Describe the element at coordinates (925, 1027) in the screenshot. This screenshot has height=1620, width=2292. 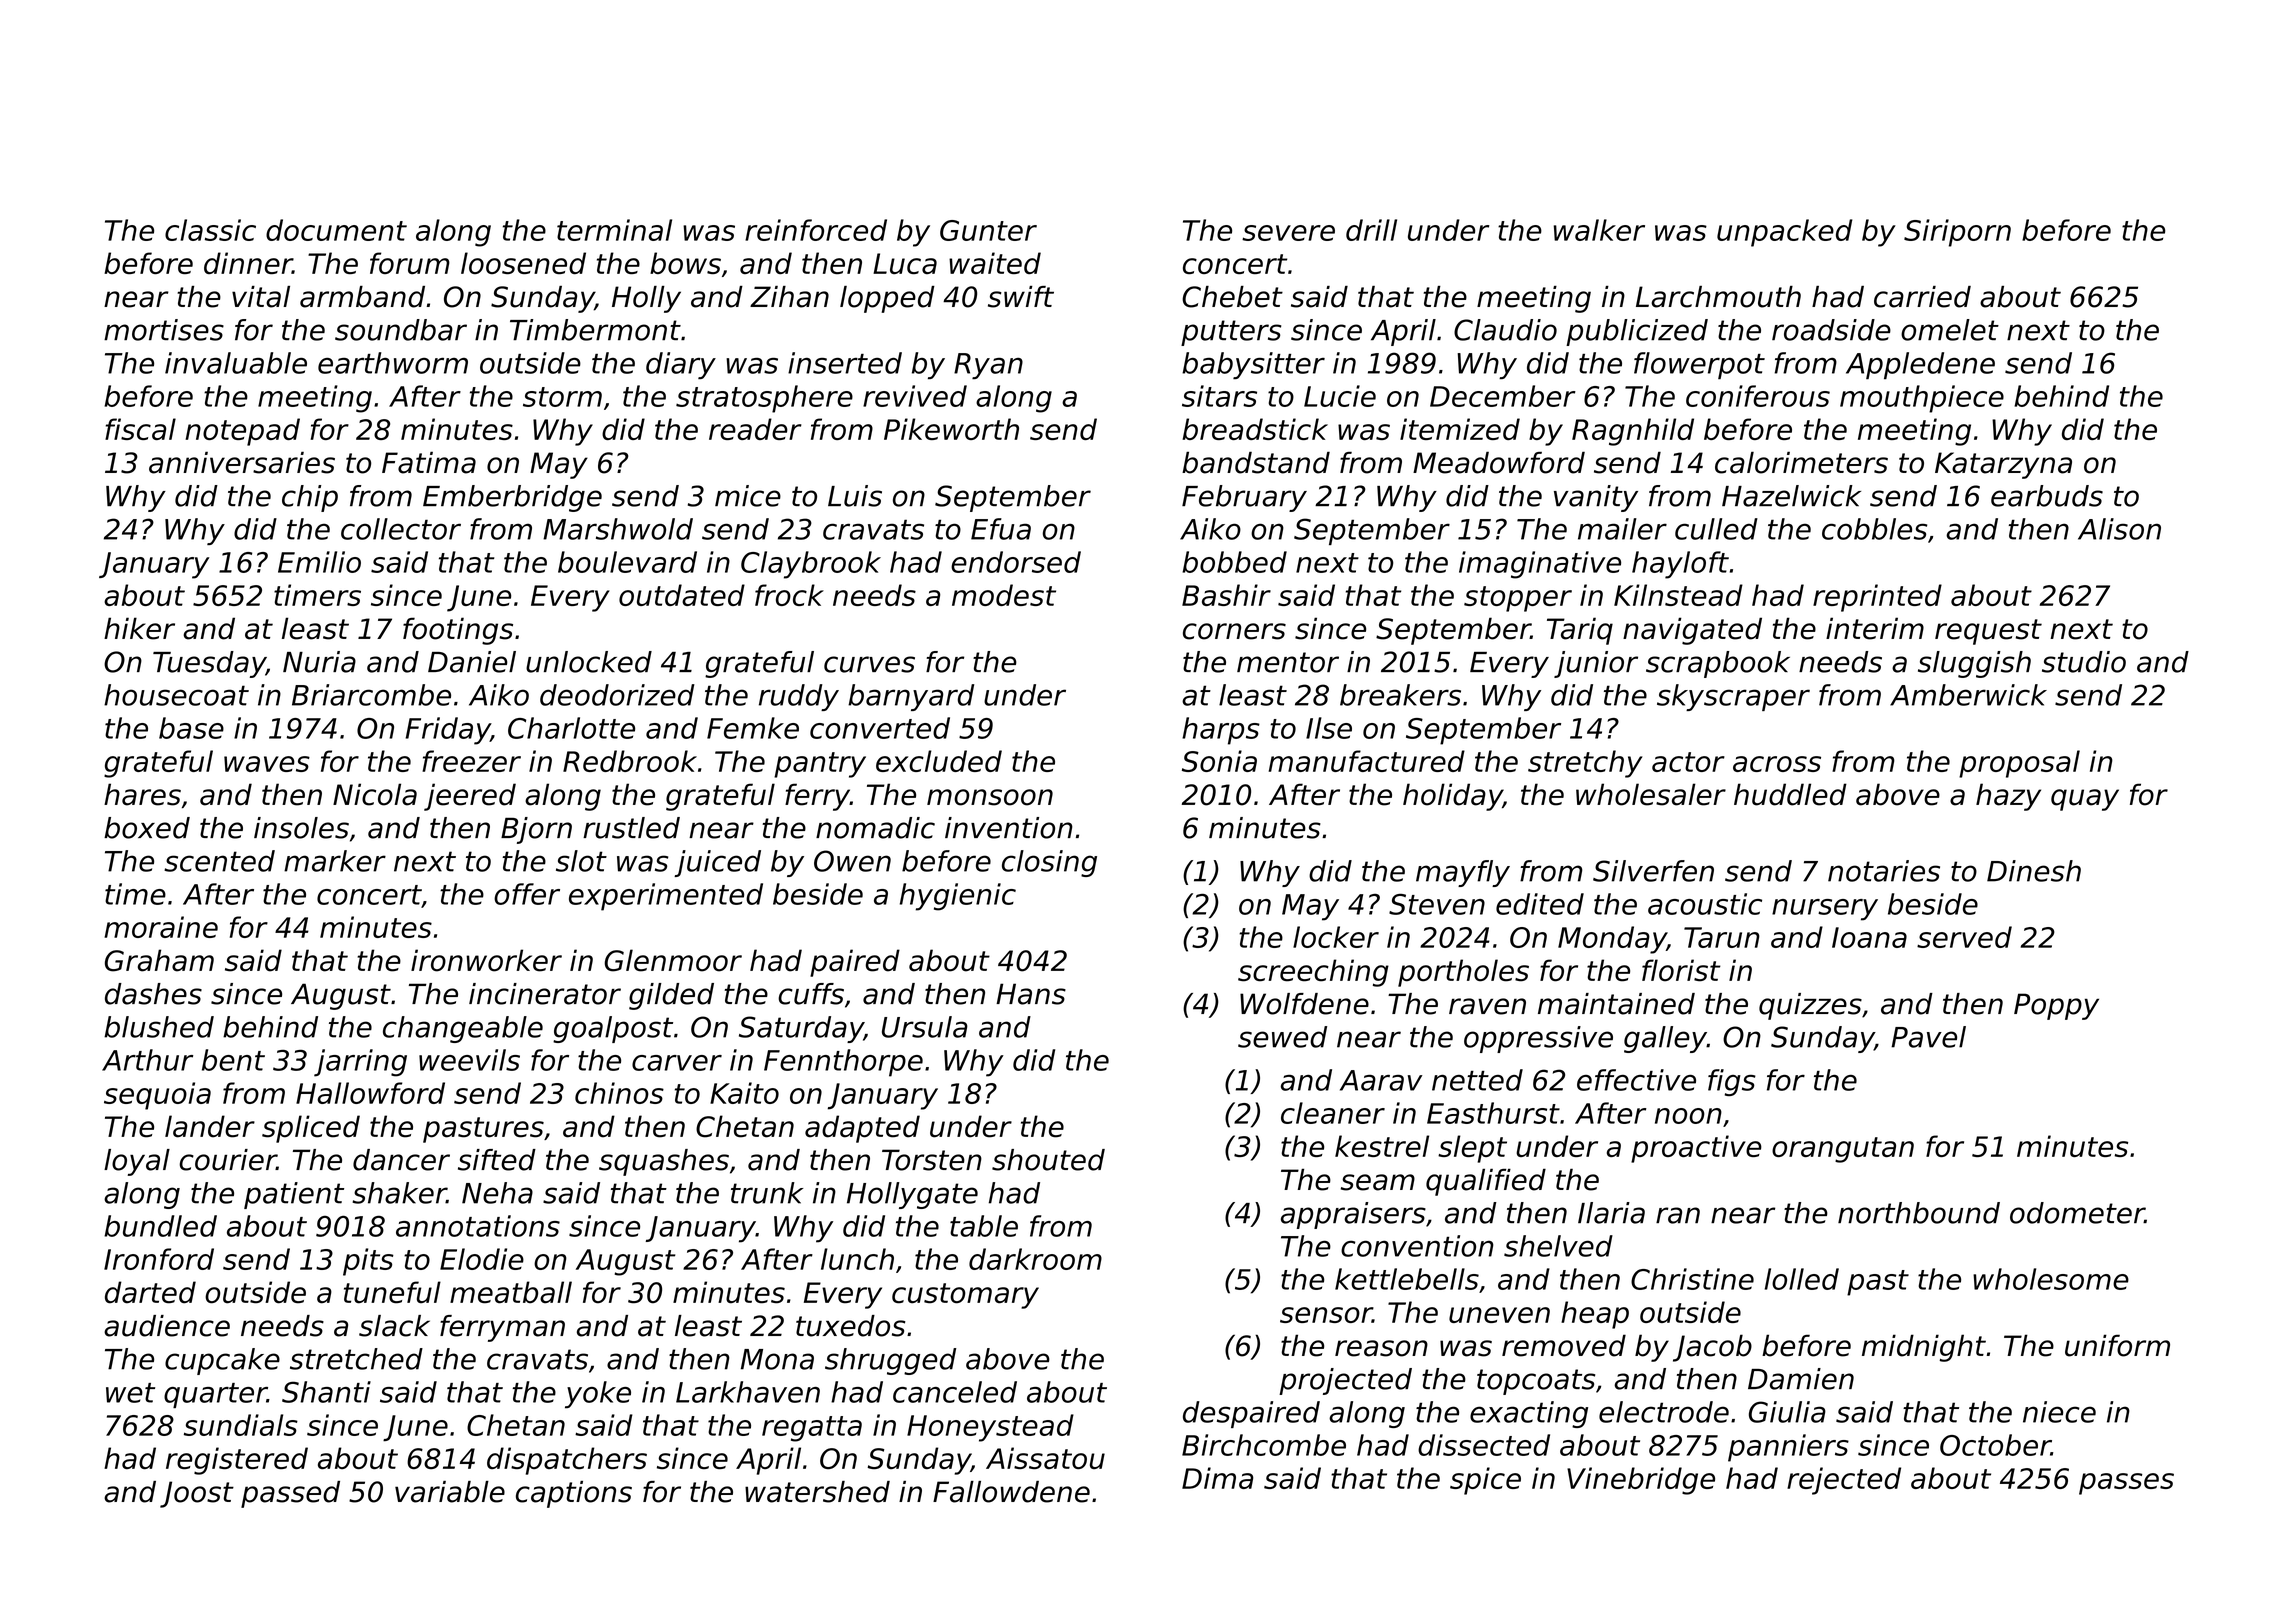
I see `Ursula` at that location.
